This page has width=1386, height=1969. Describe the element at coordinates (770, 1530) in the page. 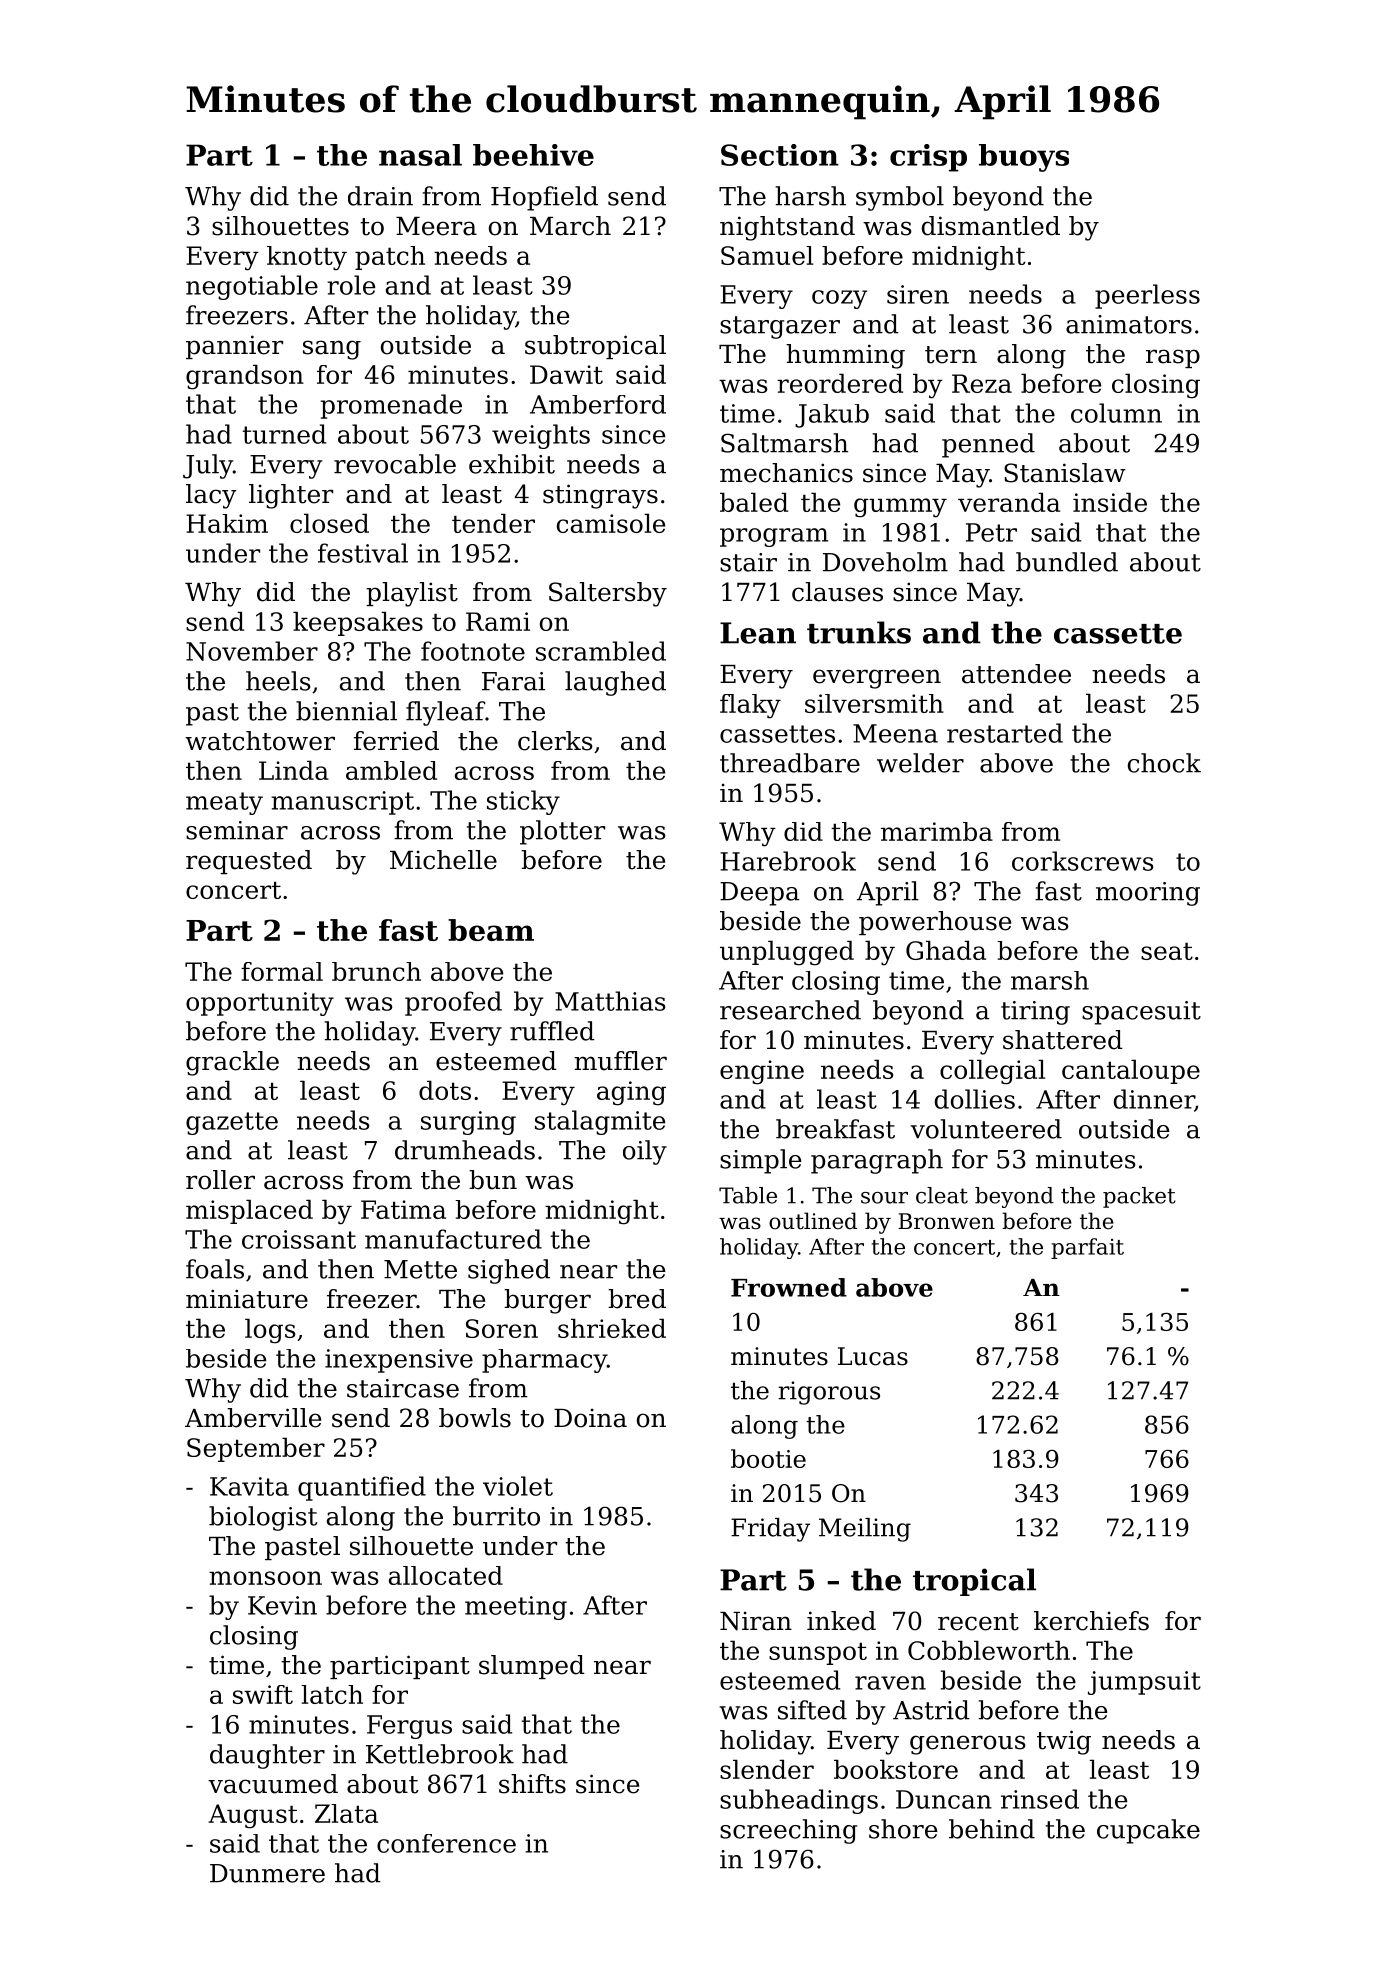

I see `Friday` at that location.
